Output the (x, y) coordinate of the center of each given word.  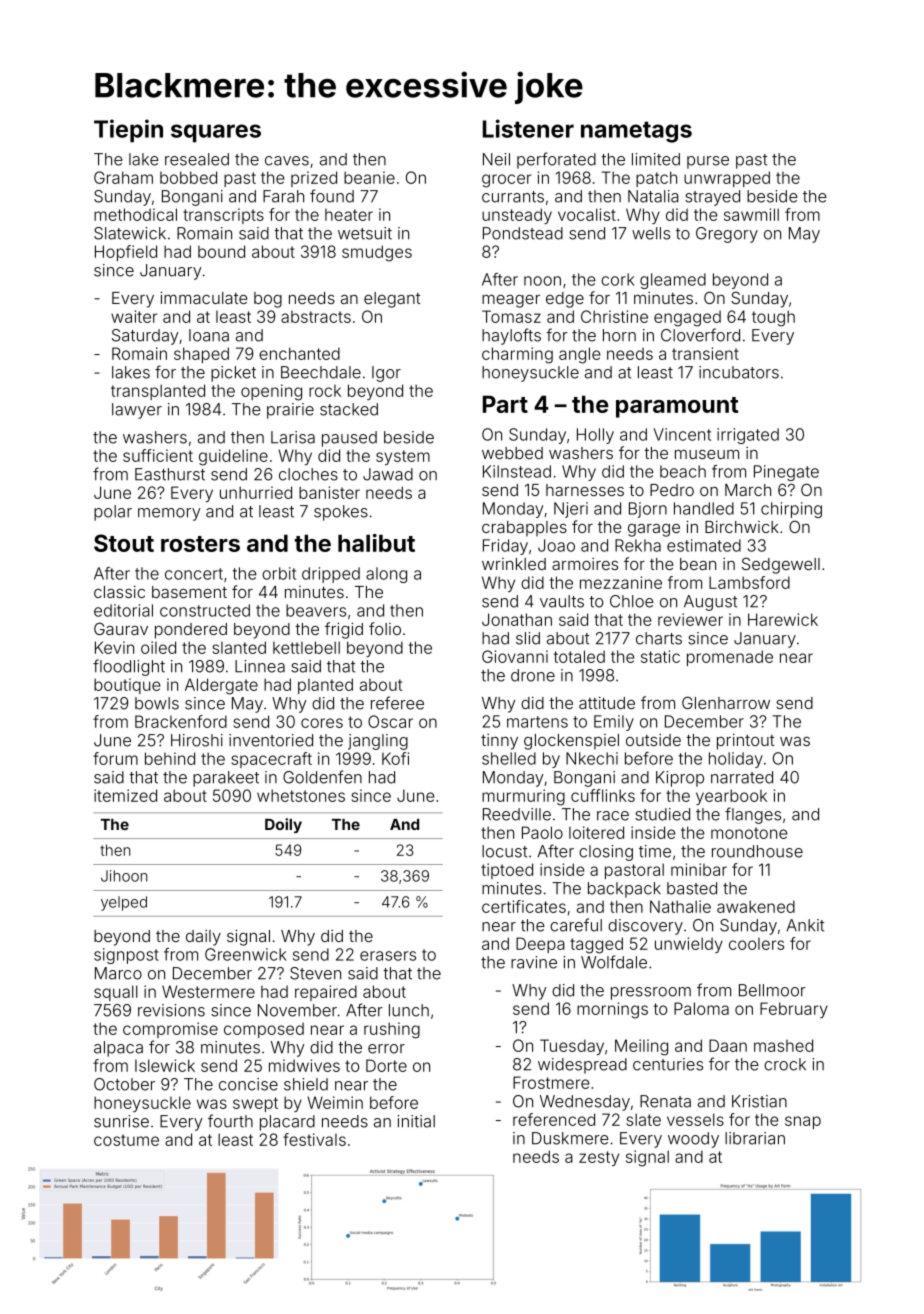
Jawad (388, 474)
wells (651, 233)
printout (746, 742)
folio (385, 628)
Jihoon (124, 876)
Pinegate (786, 473)
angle (580, 355)
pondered (191, 631)
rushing (392, 1030)
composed (264, 1030)
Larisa (293, 437)
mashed (783, 1045)
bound (221, 251)
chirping (791, 510)
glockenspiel (571, 742)
